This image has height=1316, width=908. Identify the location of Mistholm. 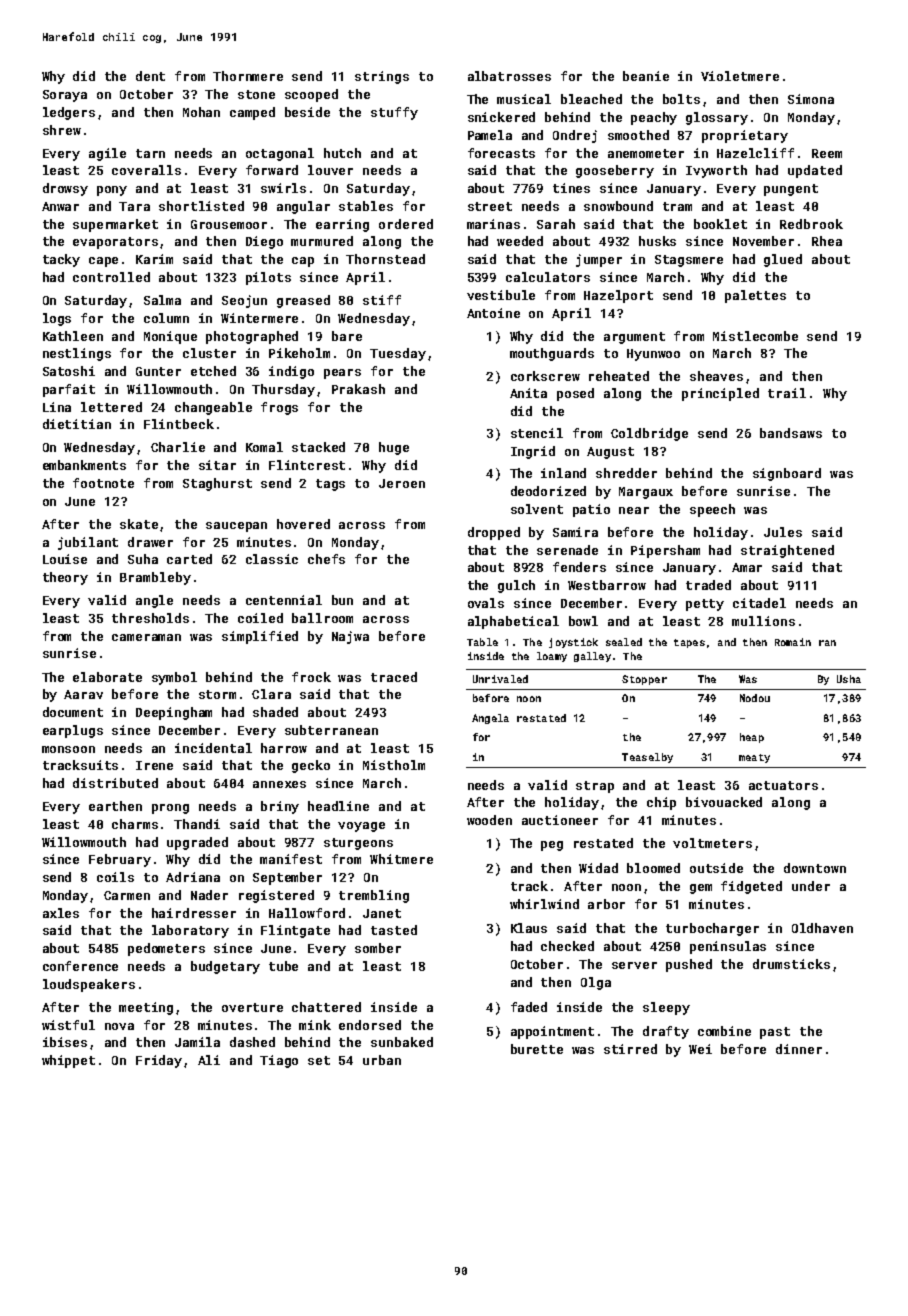
(394, 765).
